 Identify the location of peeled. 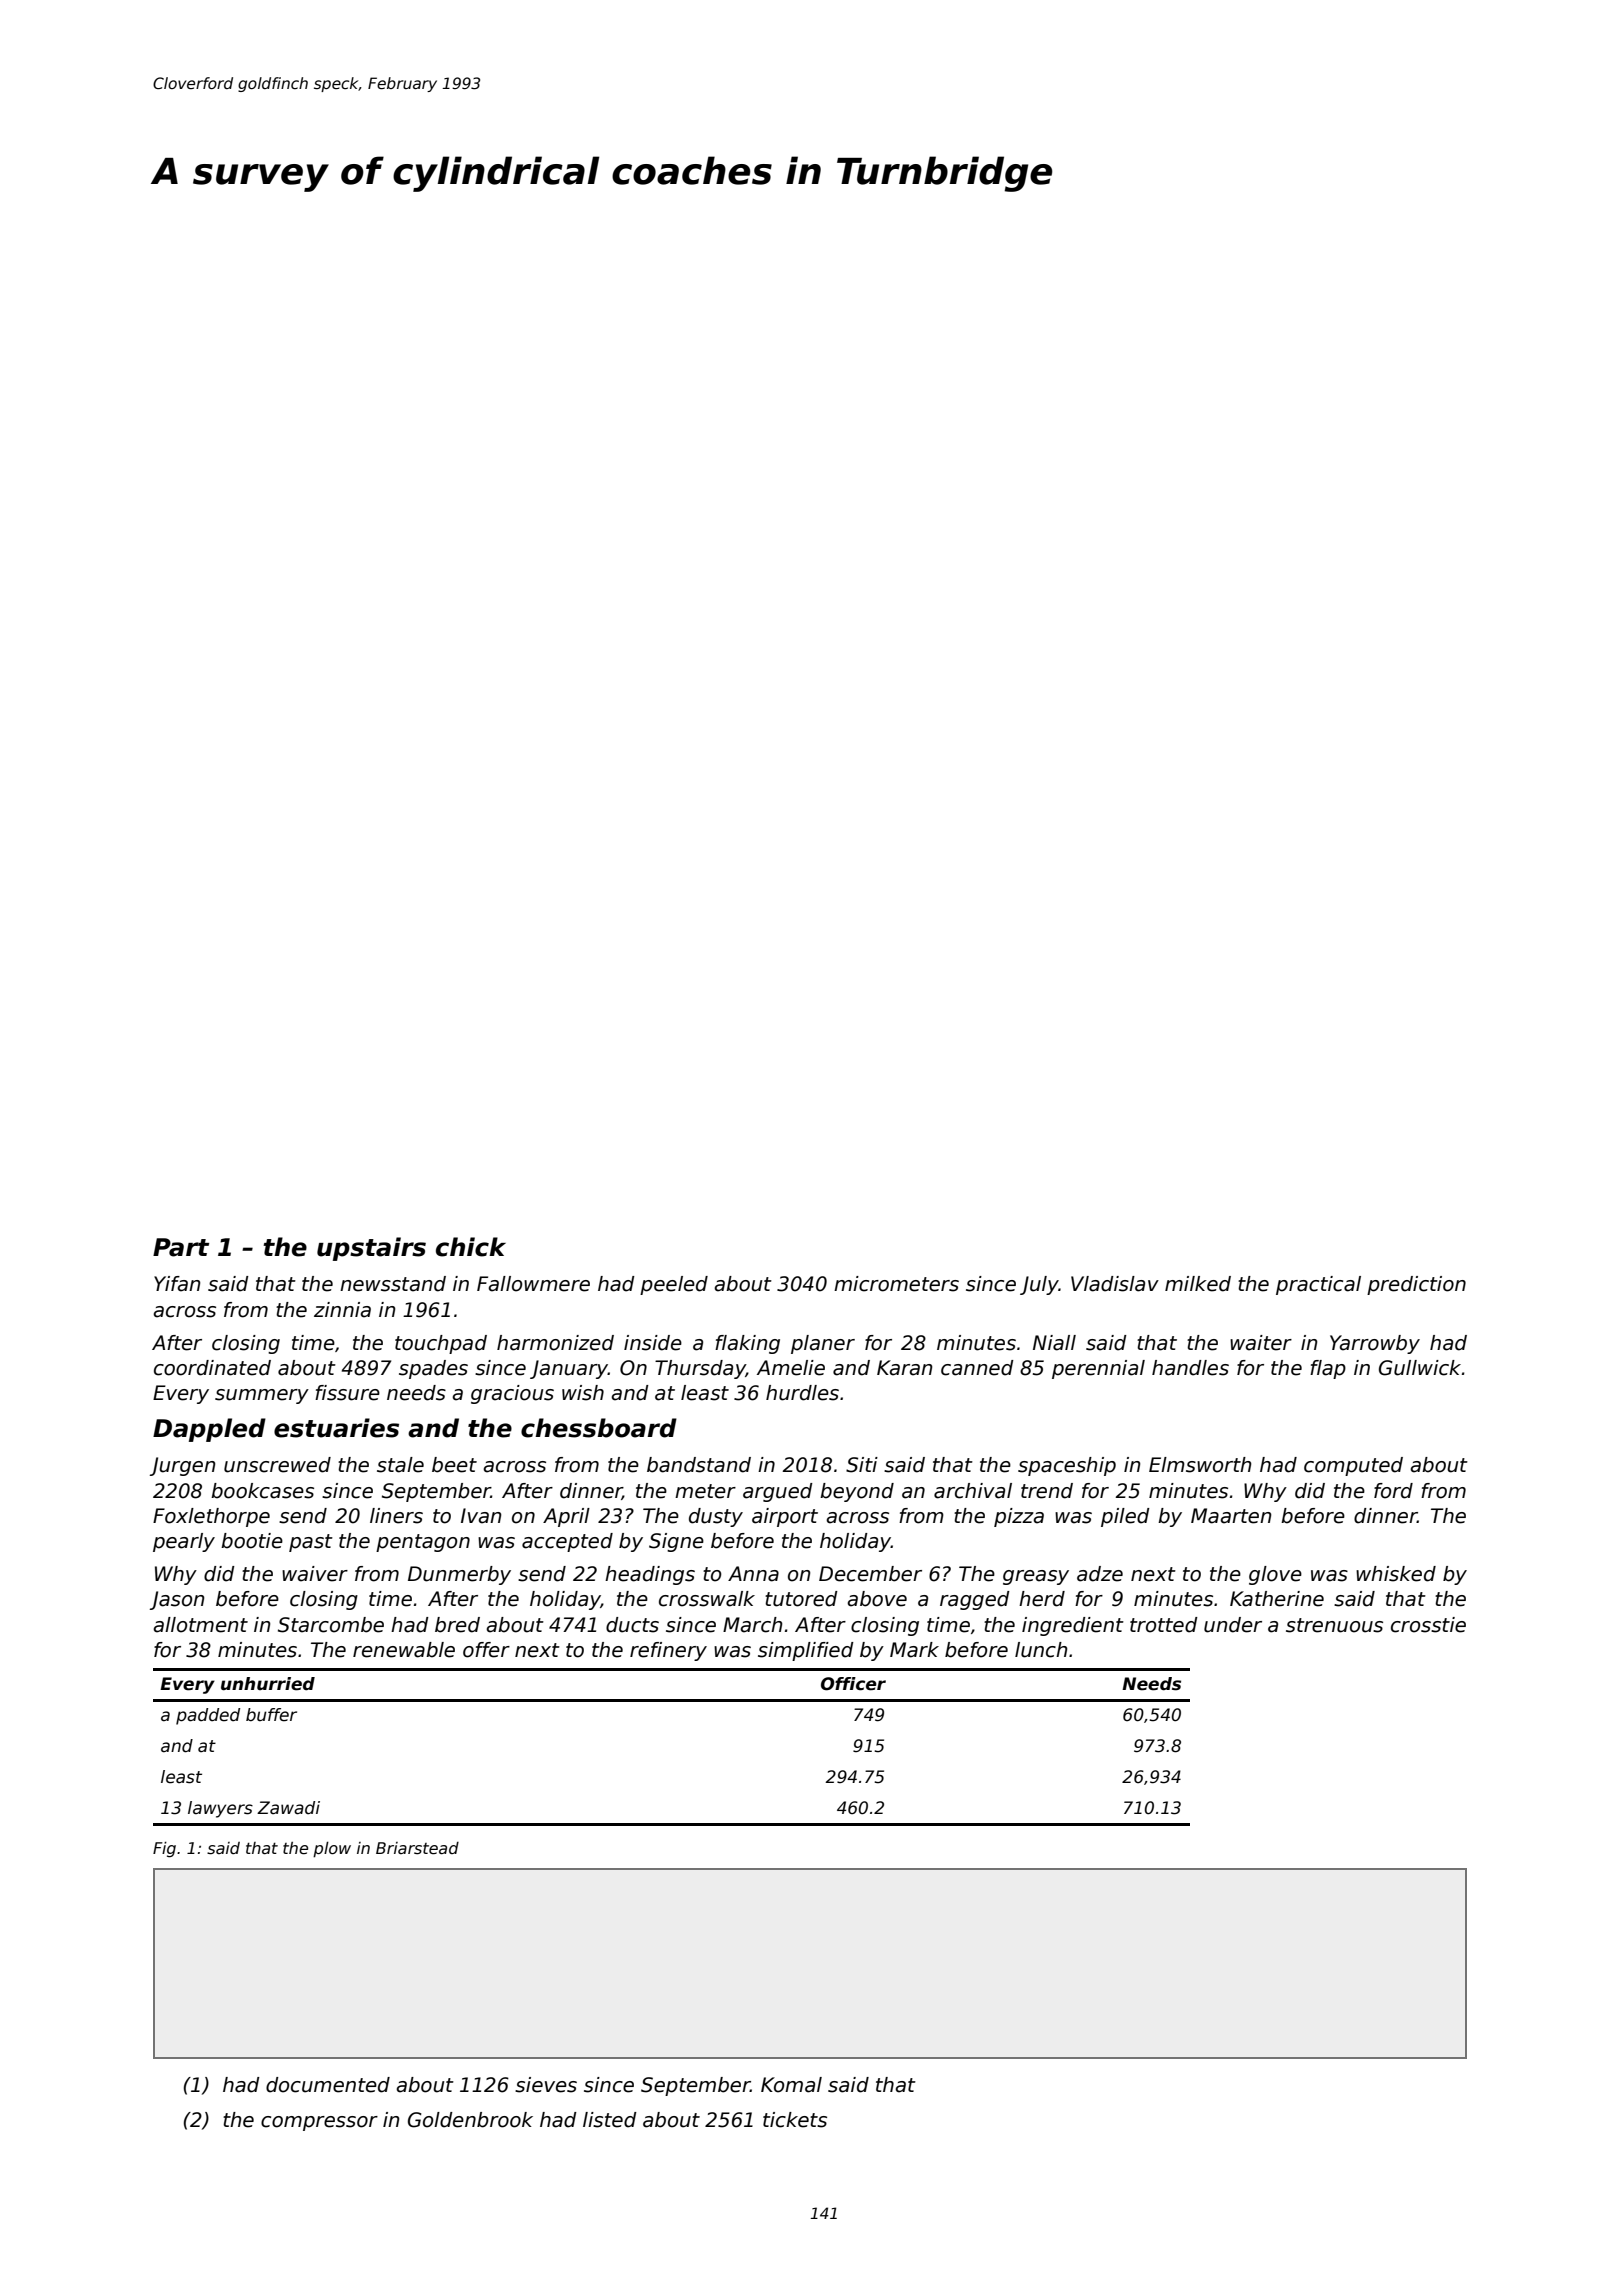
(674, 1285).
